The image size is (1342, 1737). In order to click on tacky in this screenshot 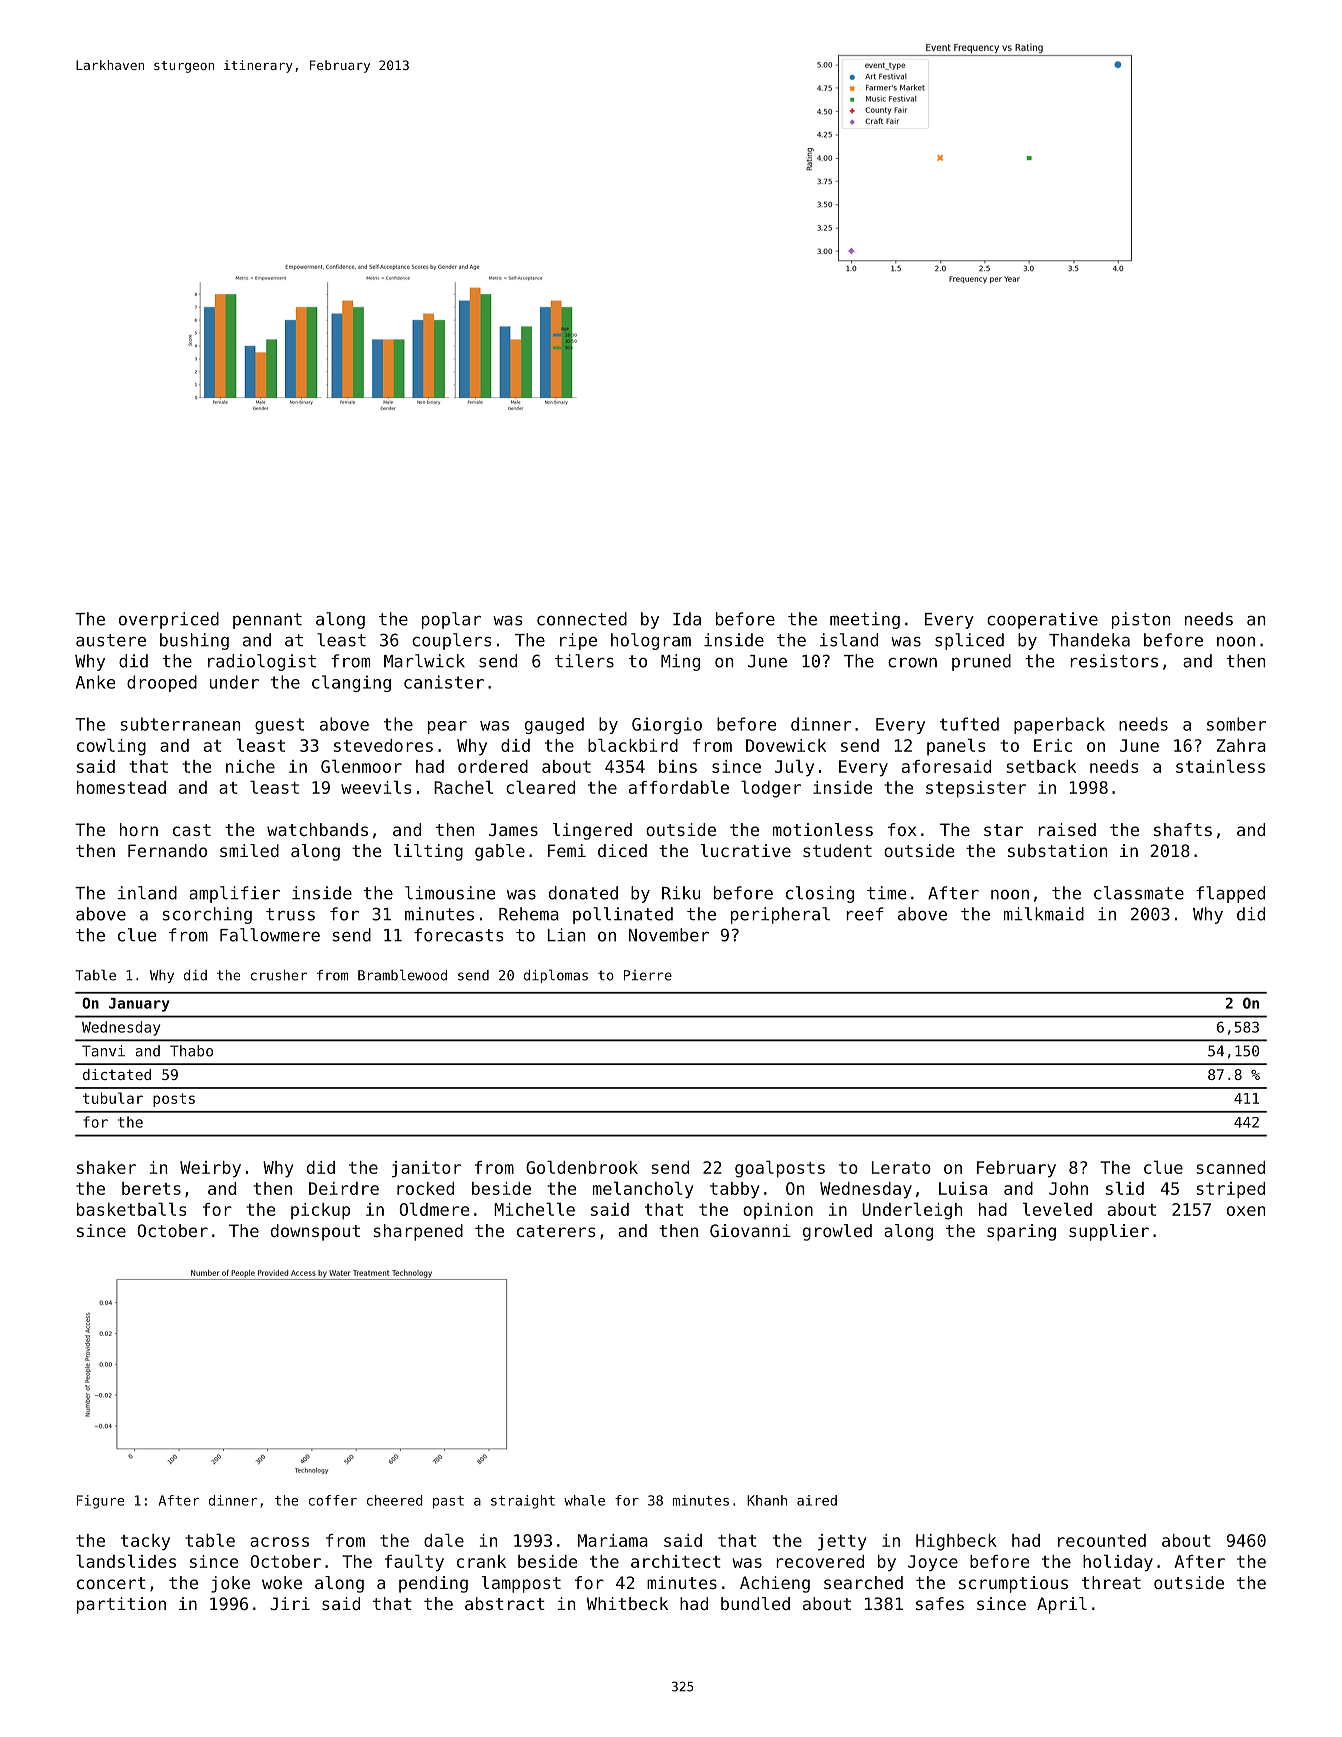, I will do `click(145, 1542)`.
